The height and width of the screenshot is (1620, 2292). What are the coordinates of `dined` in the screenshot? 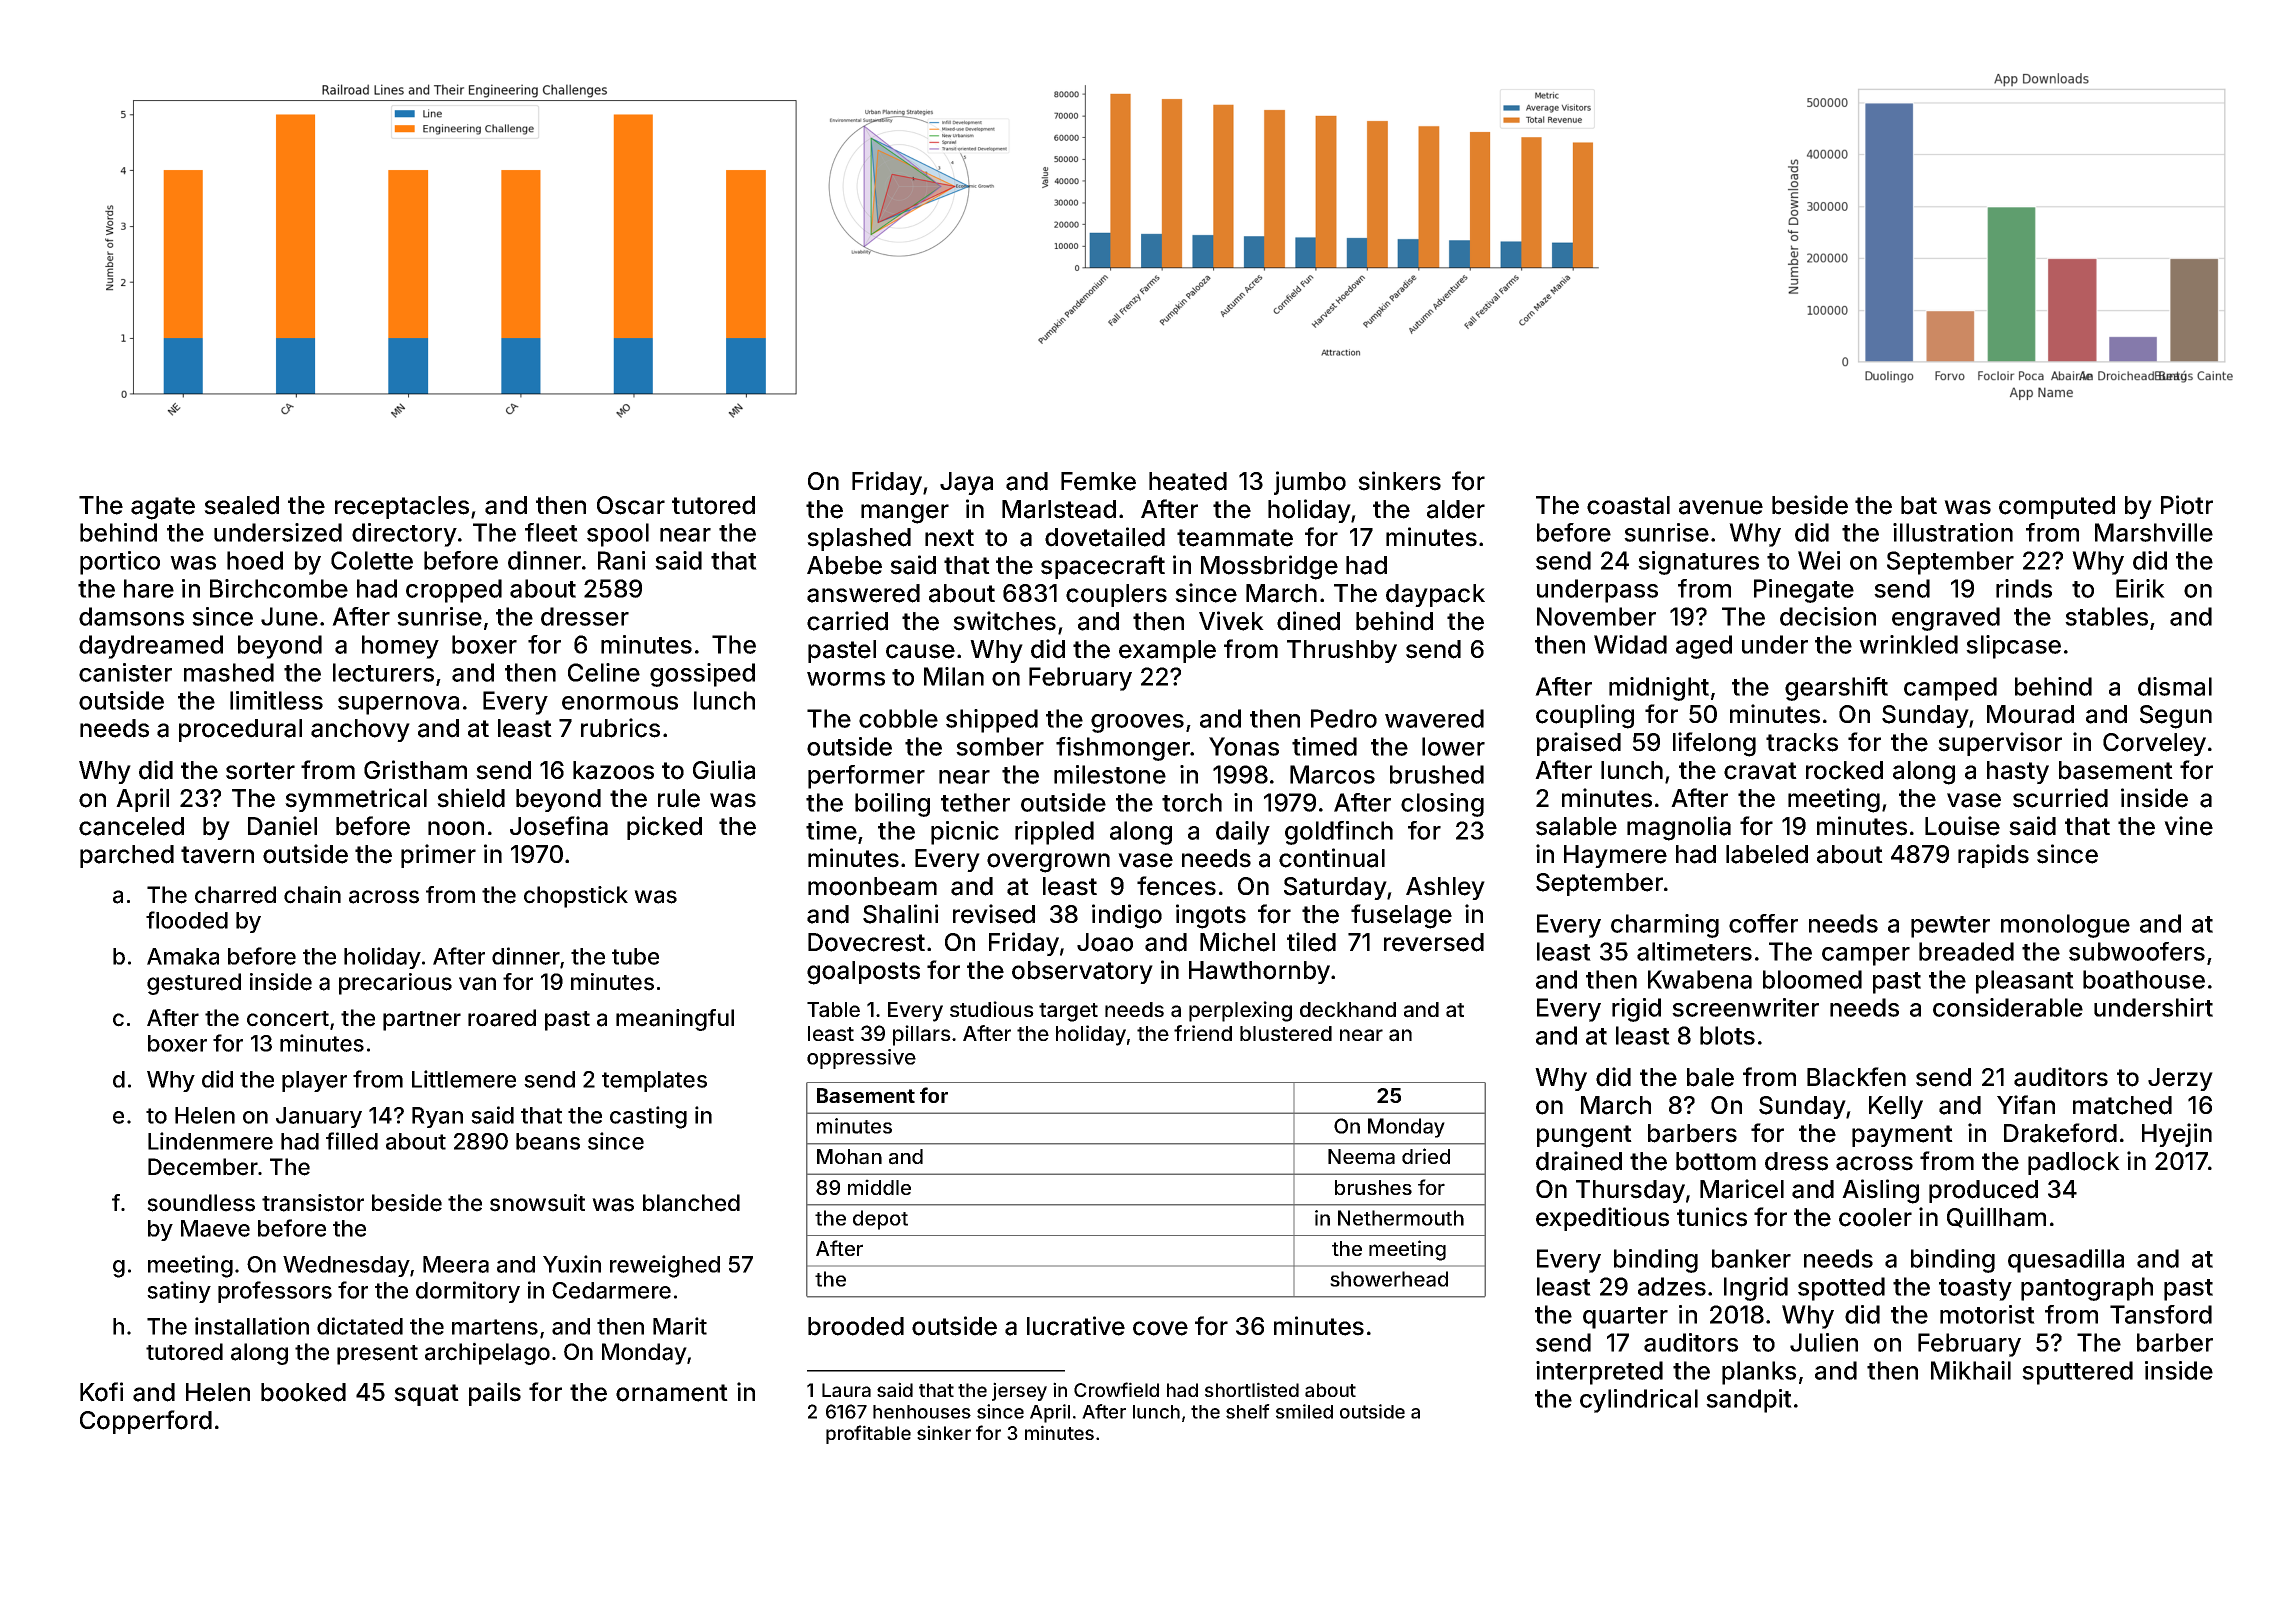 It's located at (1308, 621).
